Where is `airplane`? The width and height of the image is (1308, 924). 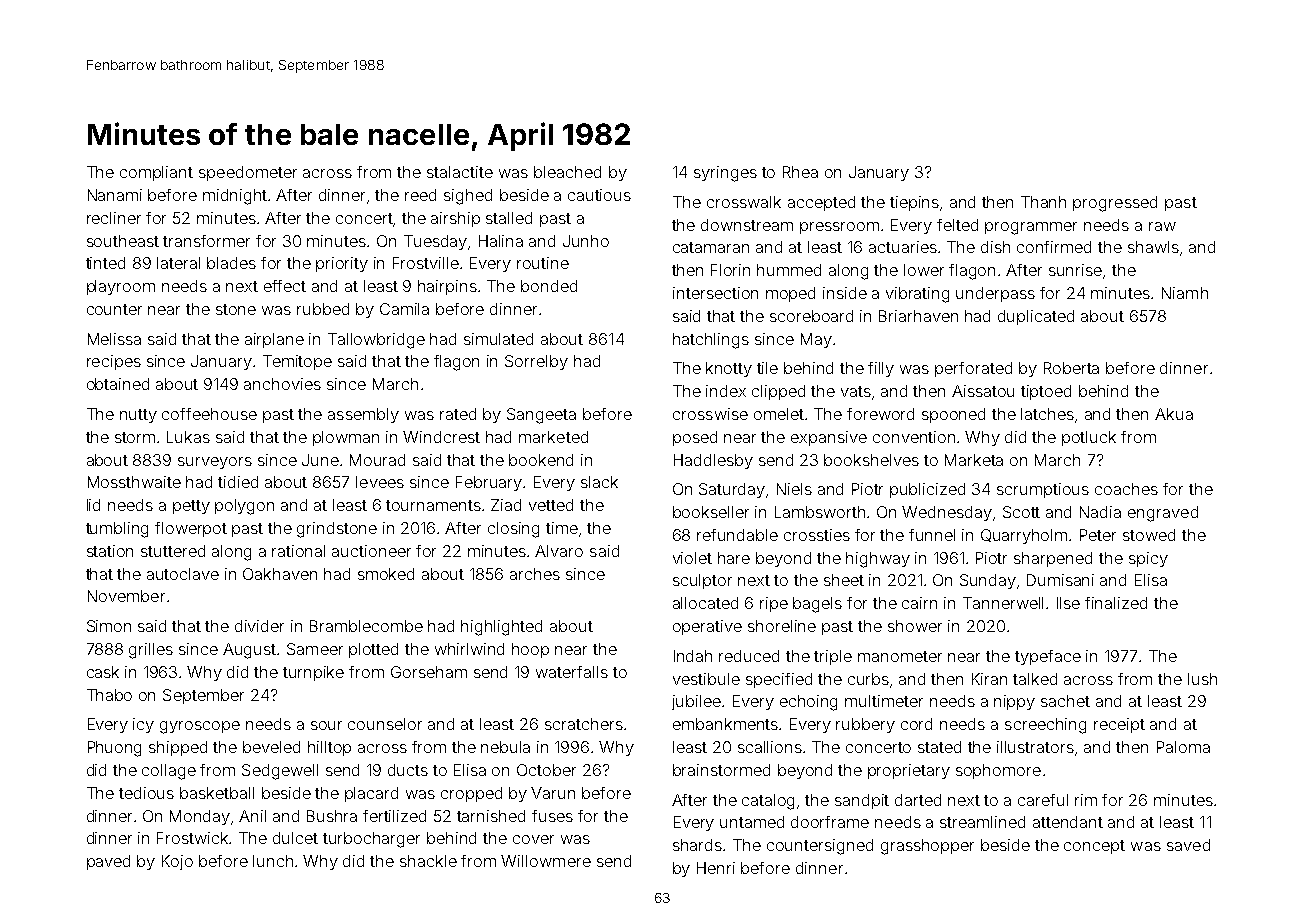
airplane is located at coordinates (274, 340).
